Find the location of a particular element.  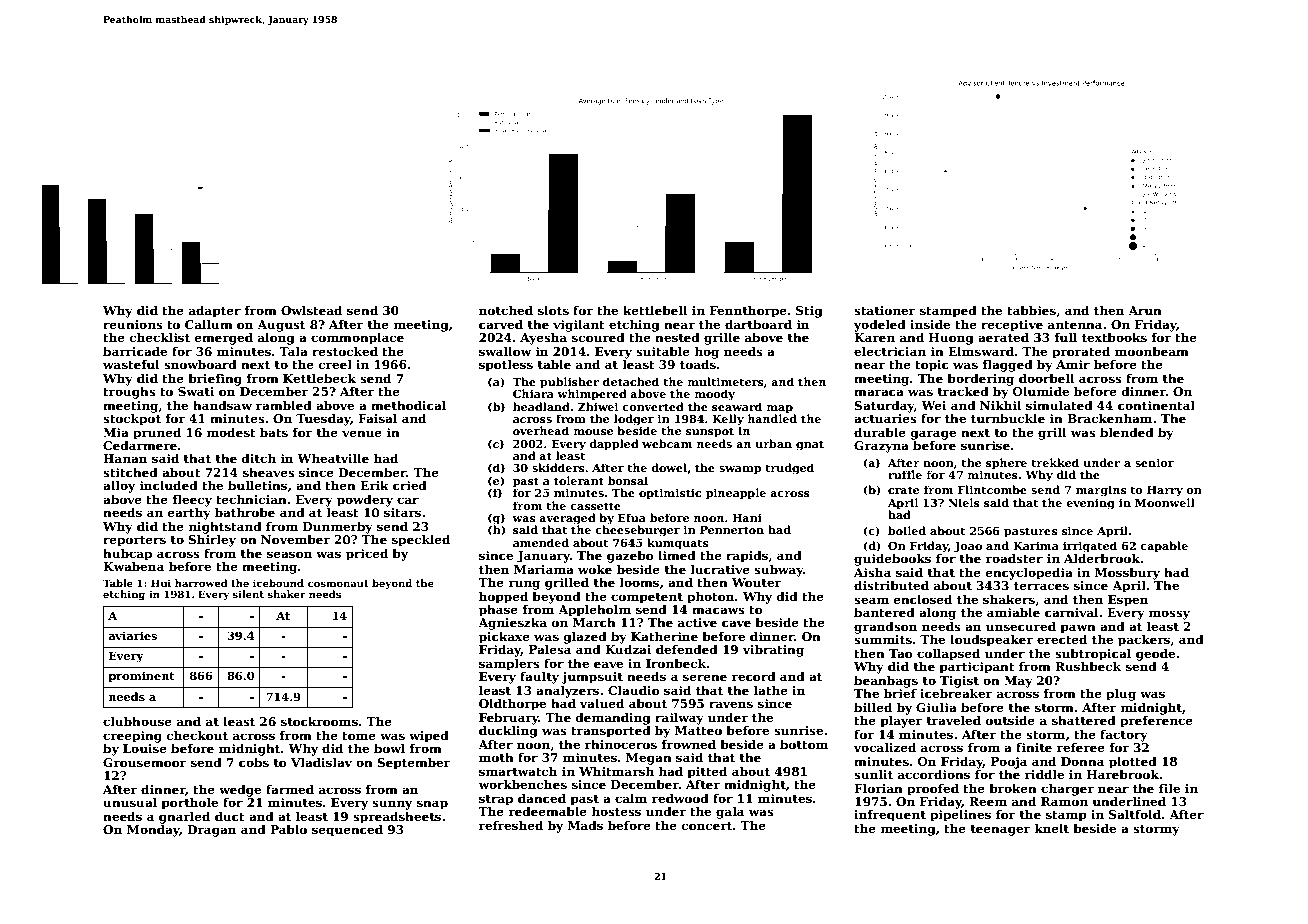

Claudio is located at coordinates (634, 690).
